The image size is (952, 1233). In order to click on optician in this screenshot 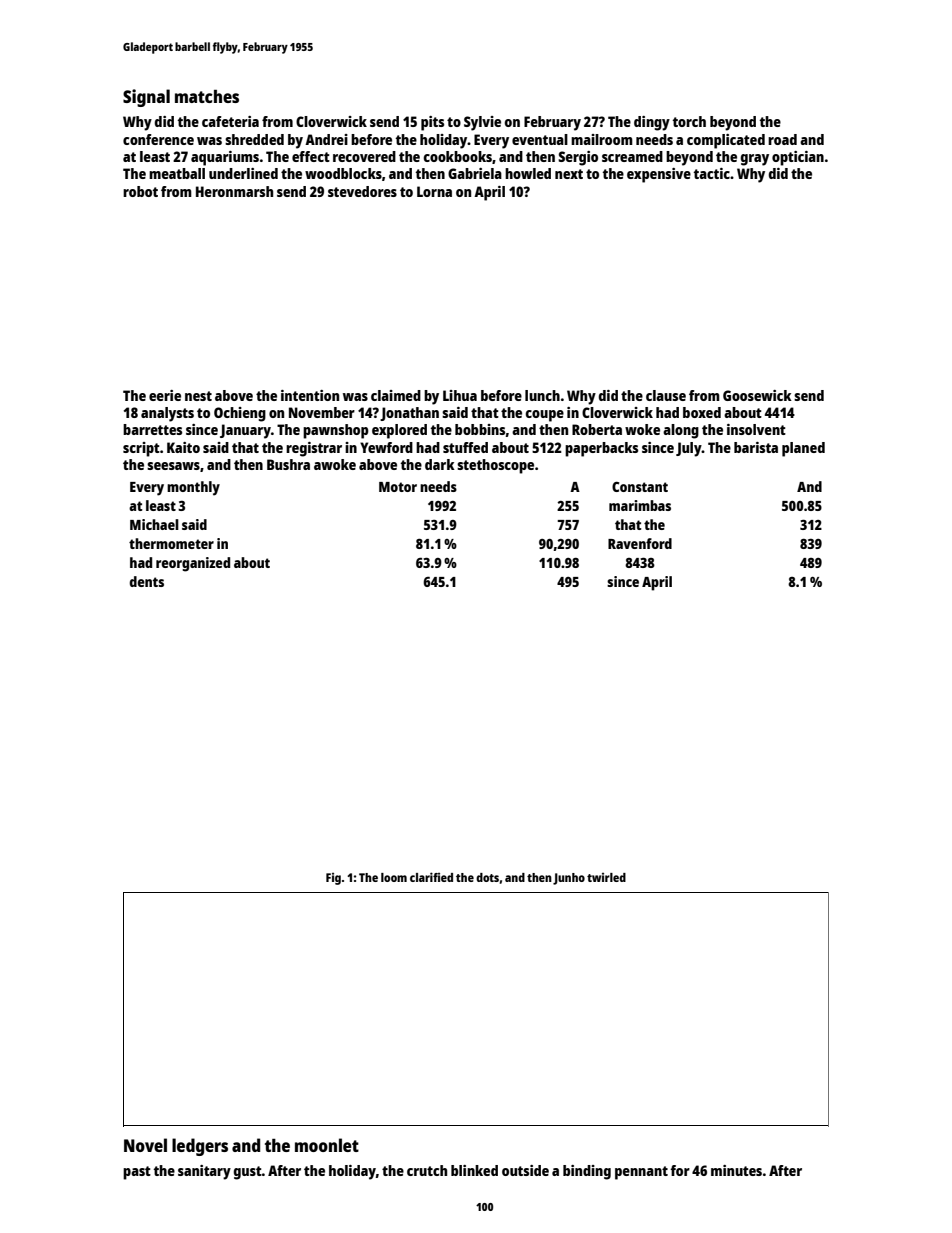, I will do `click(798, 158)`.
